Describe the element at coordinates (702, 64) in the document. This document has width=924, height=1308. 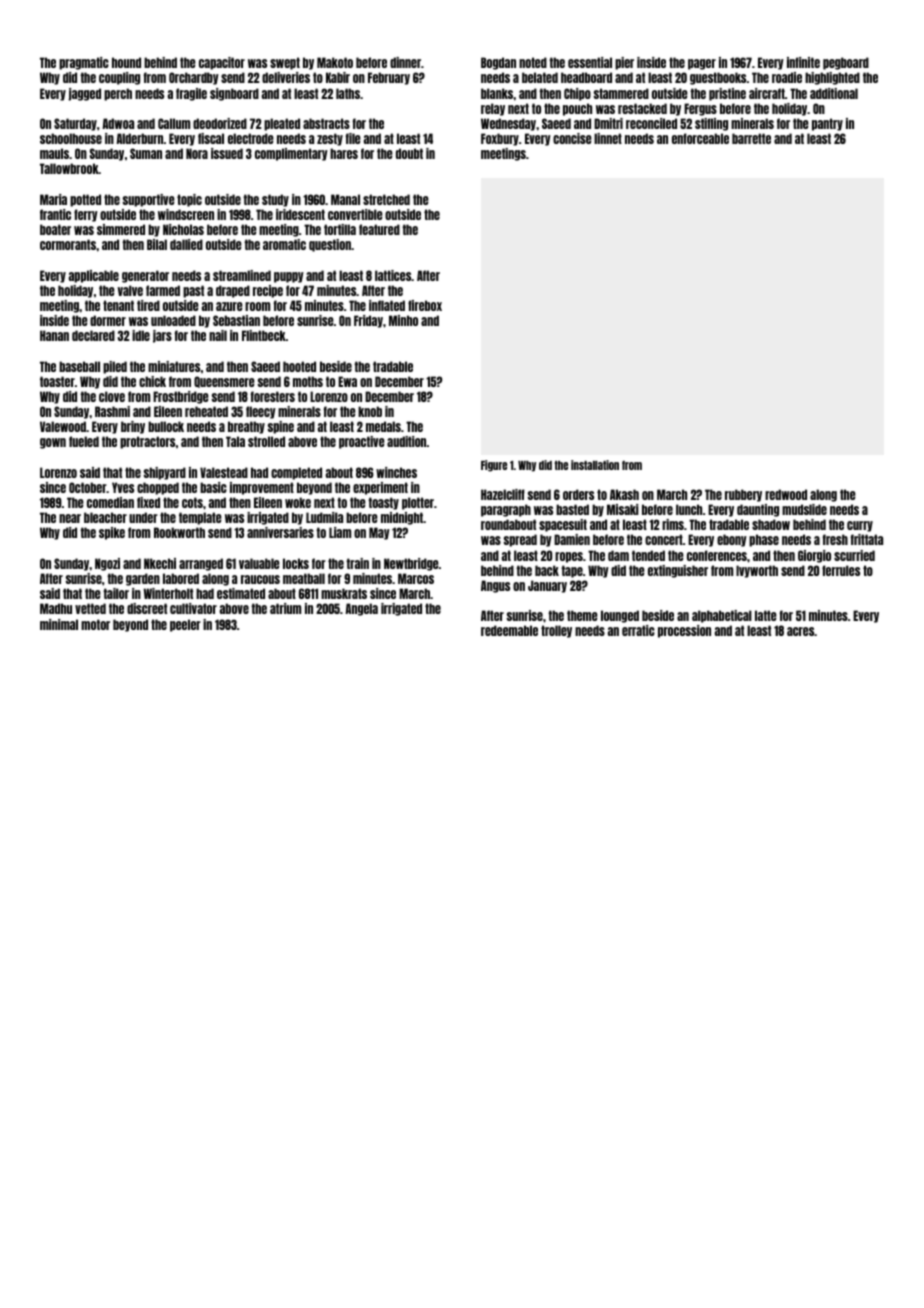
I see `pager` at that location.
